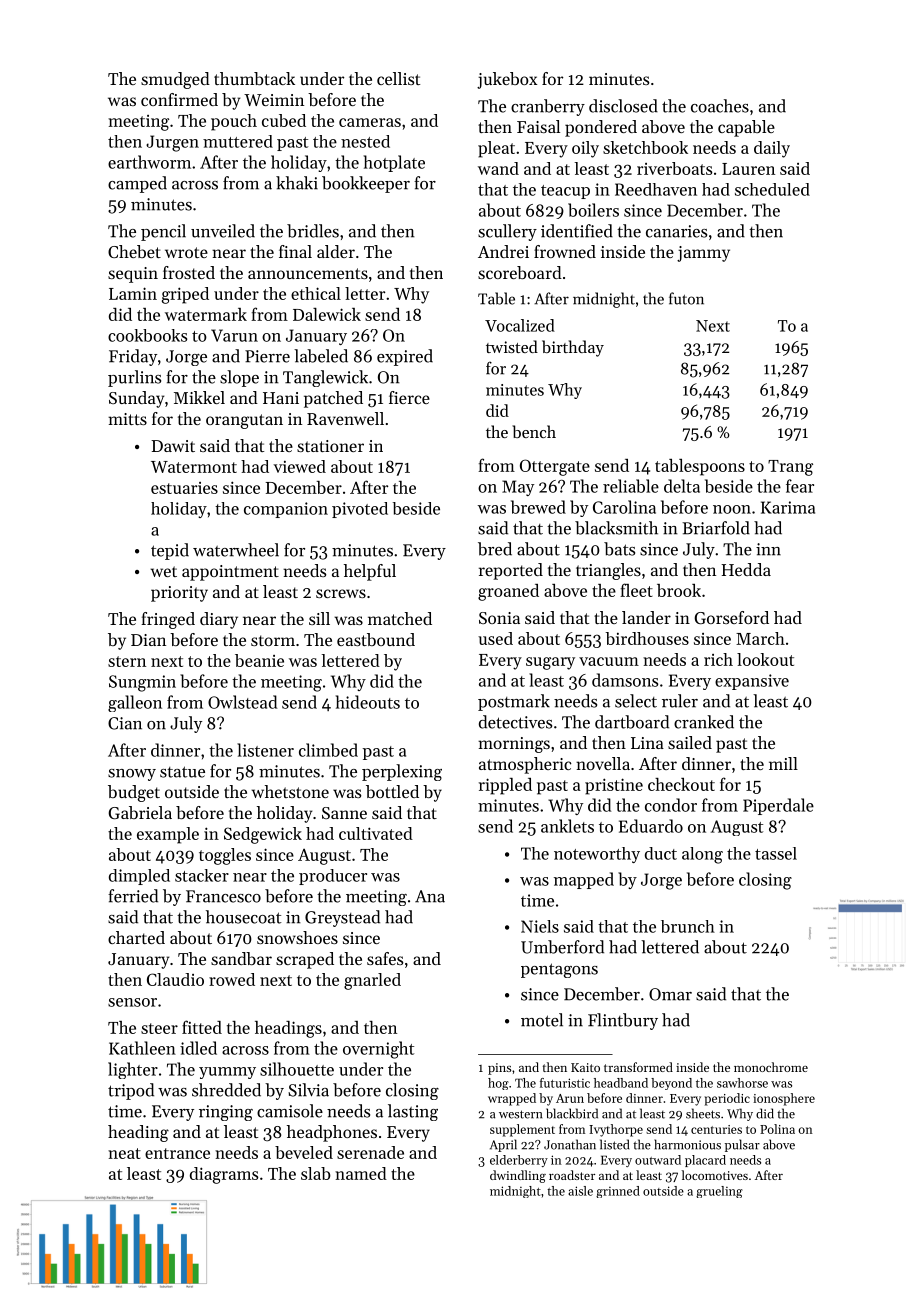  I want to click on thumbtack, so click(254, 78).
